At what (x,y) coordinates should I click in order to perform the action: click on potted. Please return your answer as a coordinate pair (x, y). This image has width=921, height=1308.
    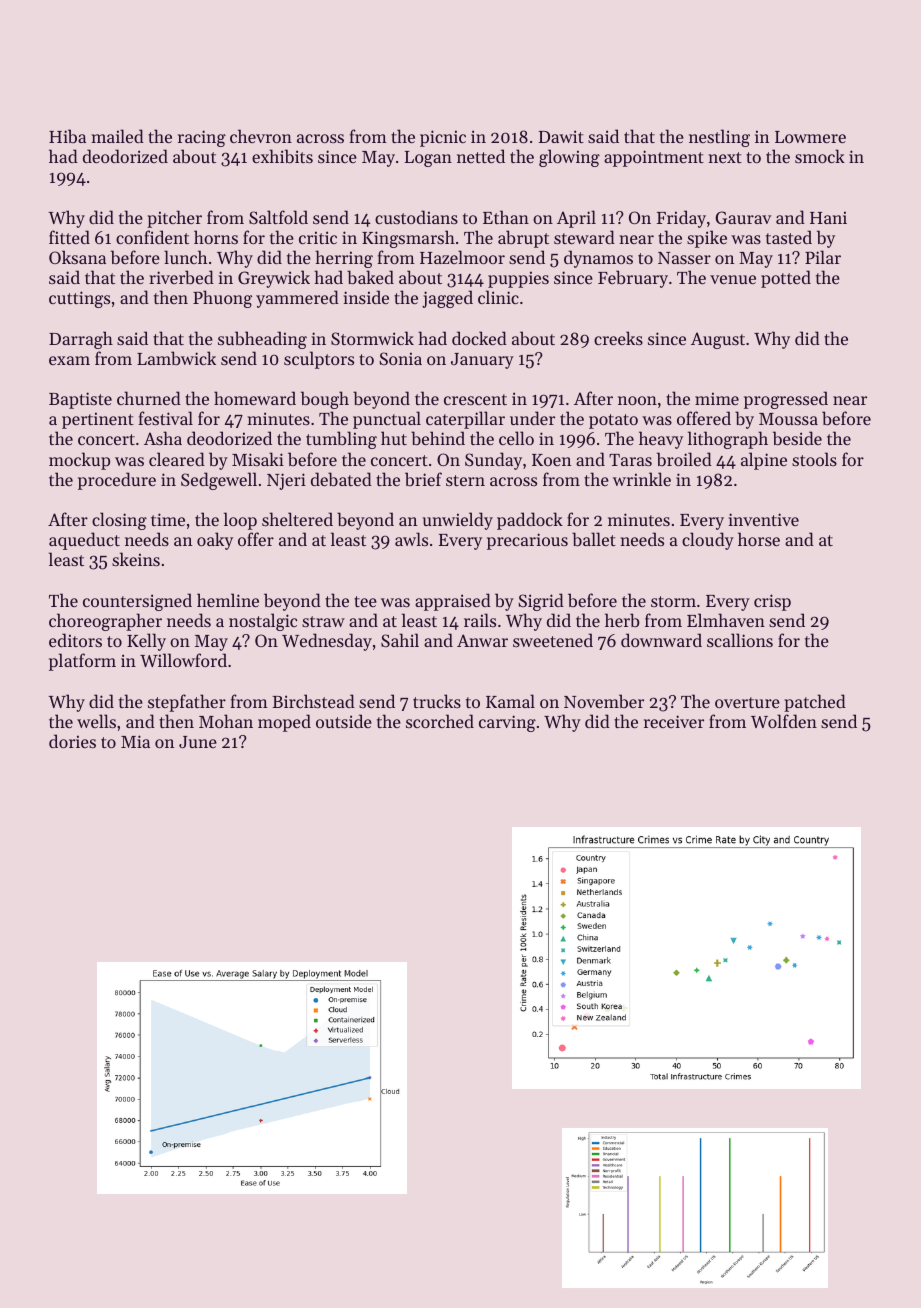
    Looking at the image, I should click on (786, 279).
